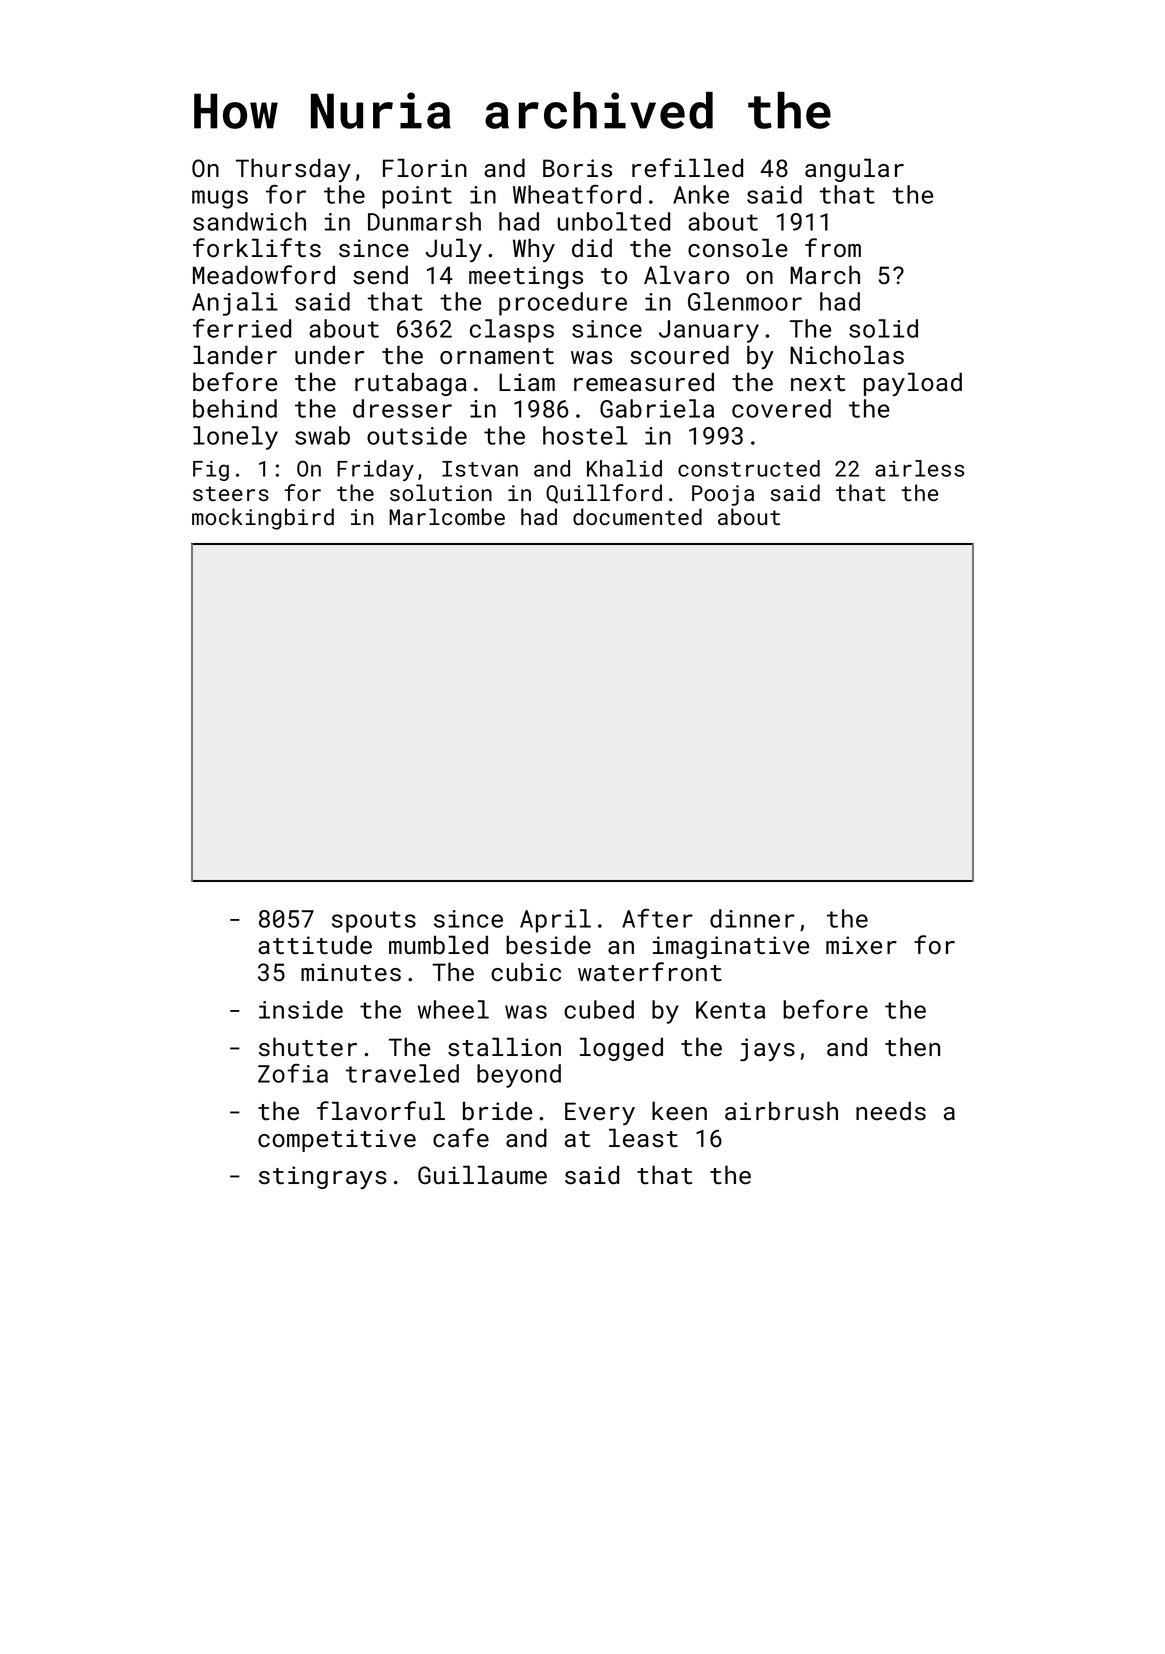  I want to click on sandwich, so click(249, 221).
